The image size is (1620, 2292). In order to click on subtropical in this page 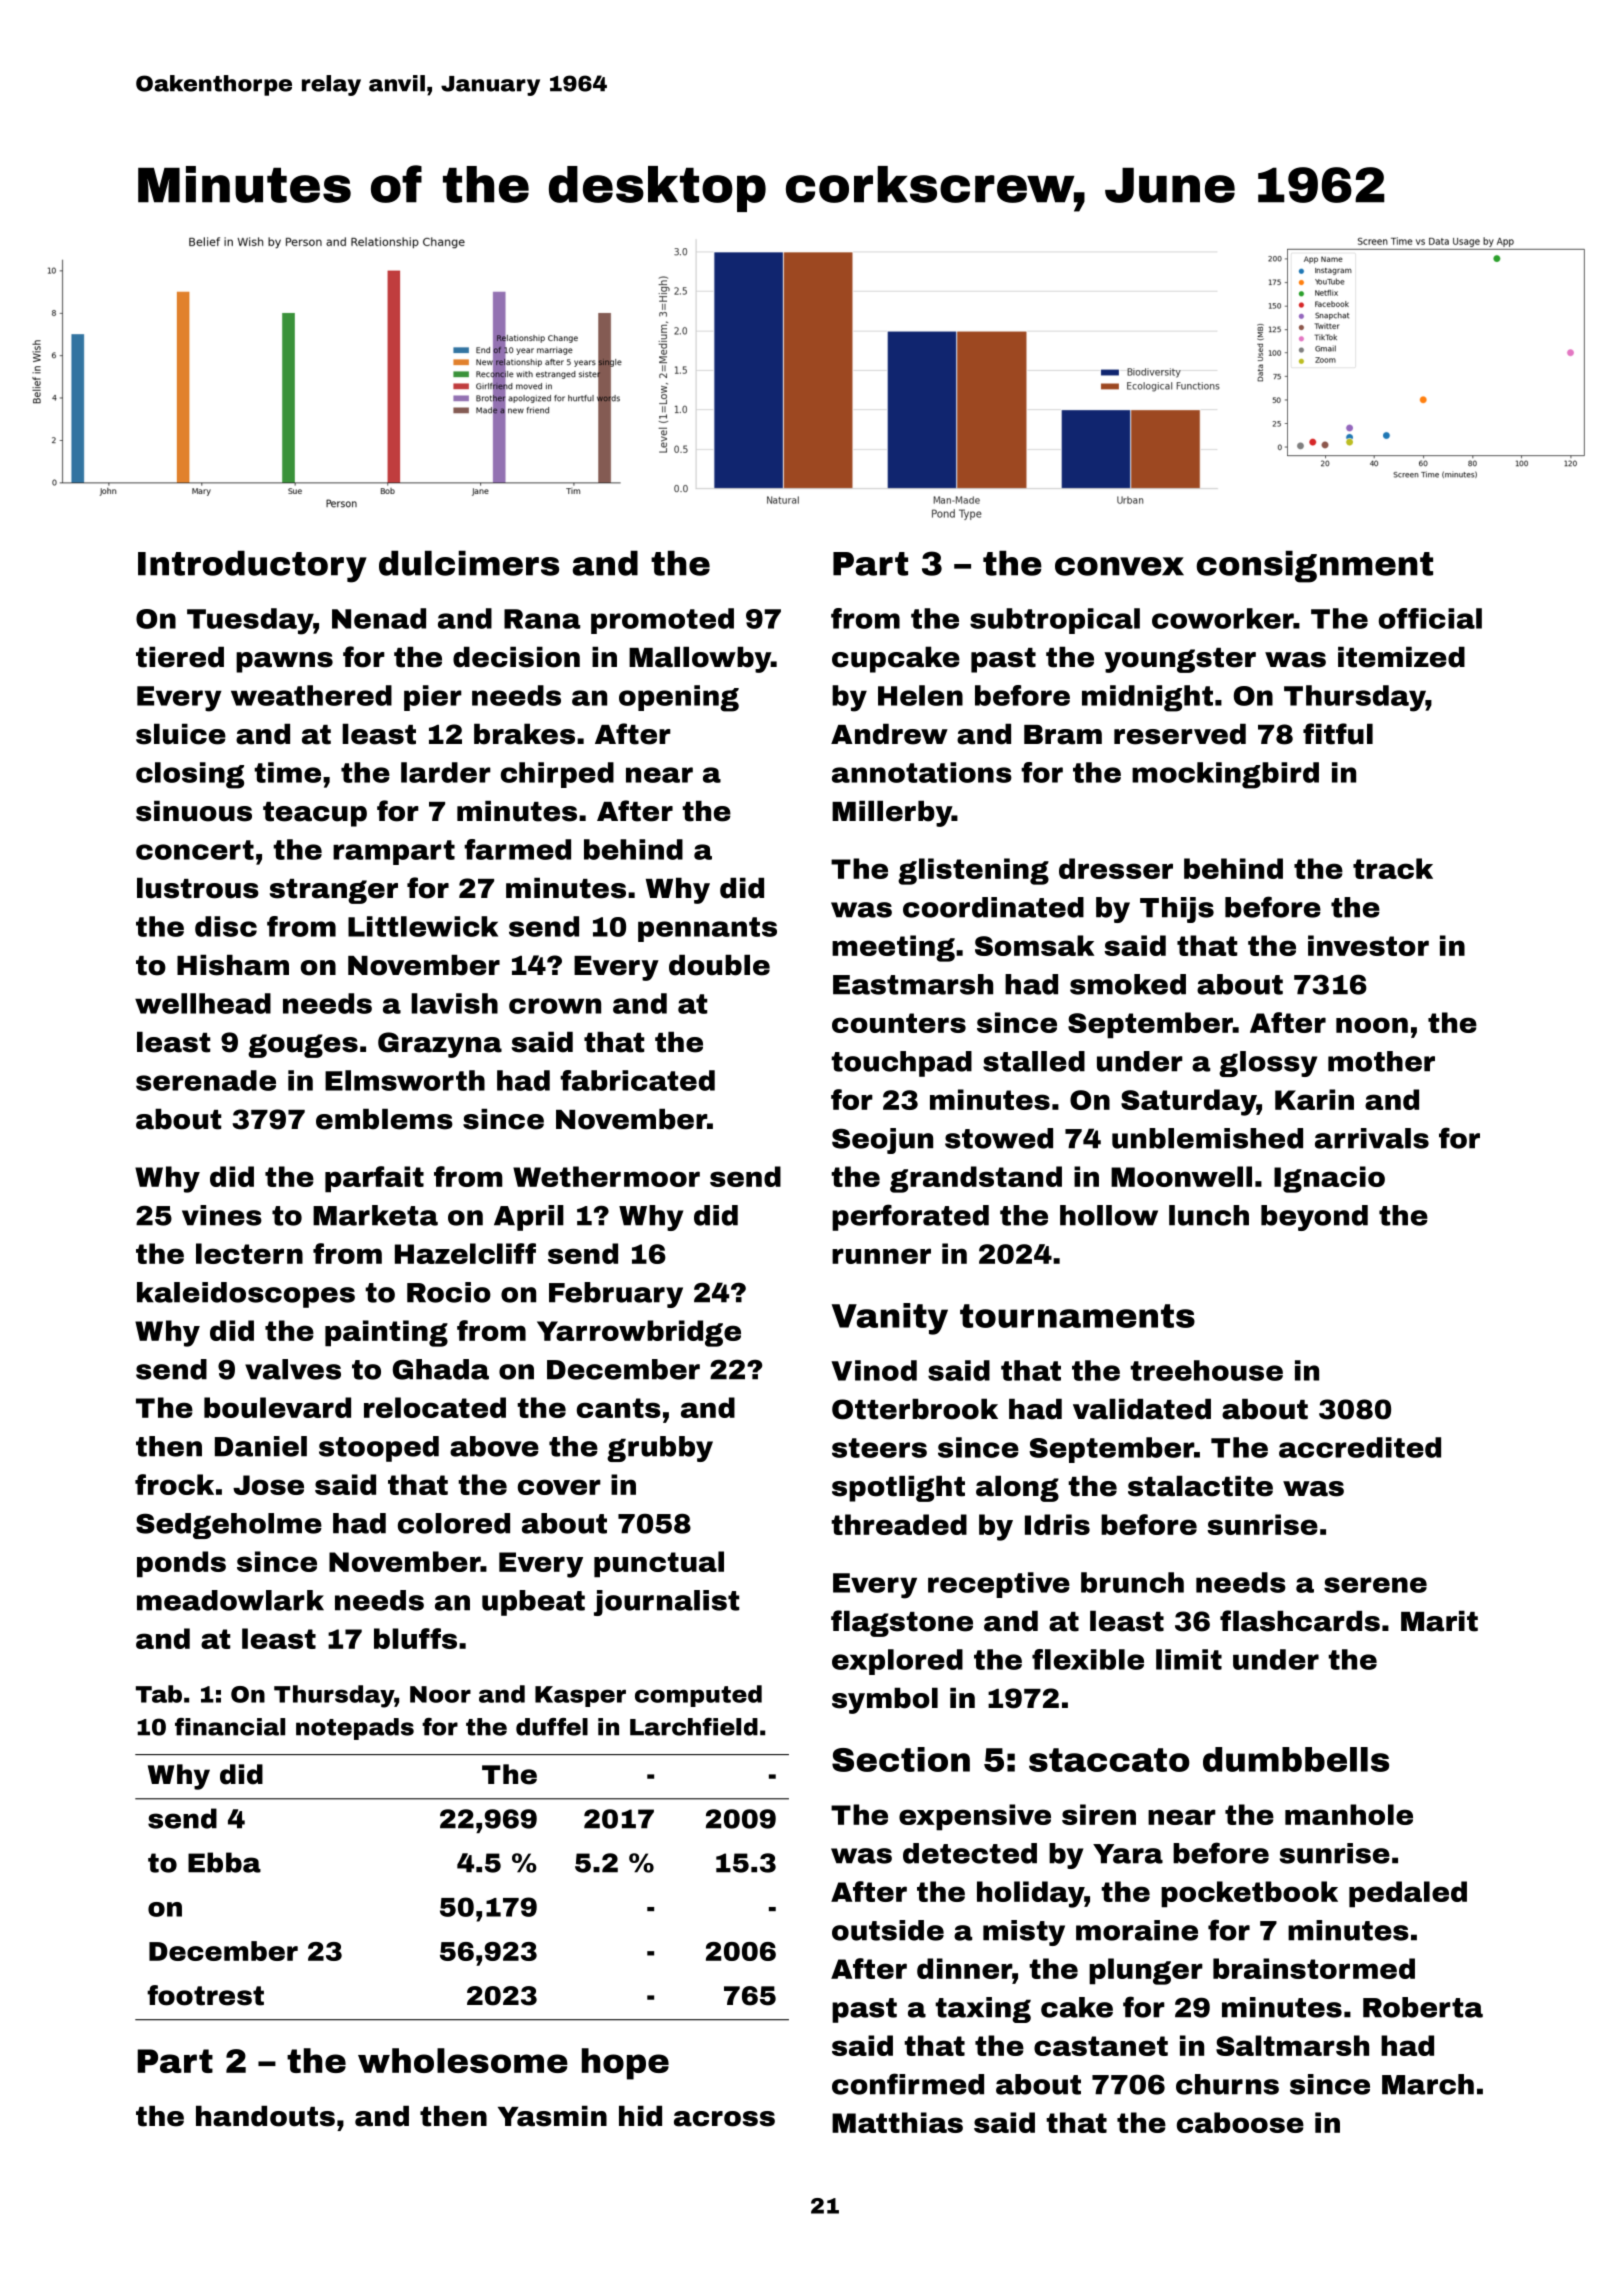, I will do `click(1055, 621)`.
